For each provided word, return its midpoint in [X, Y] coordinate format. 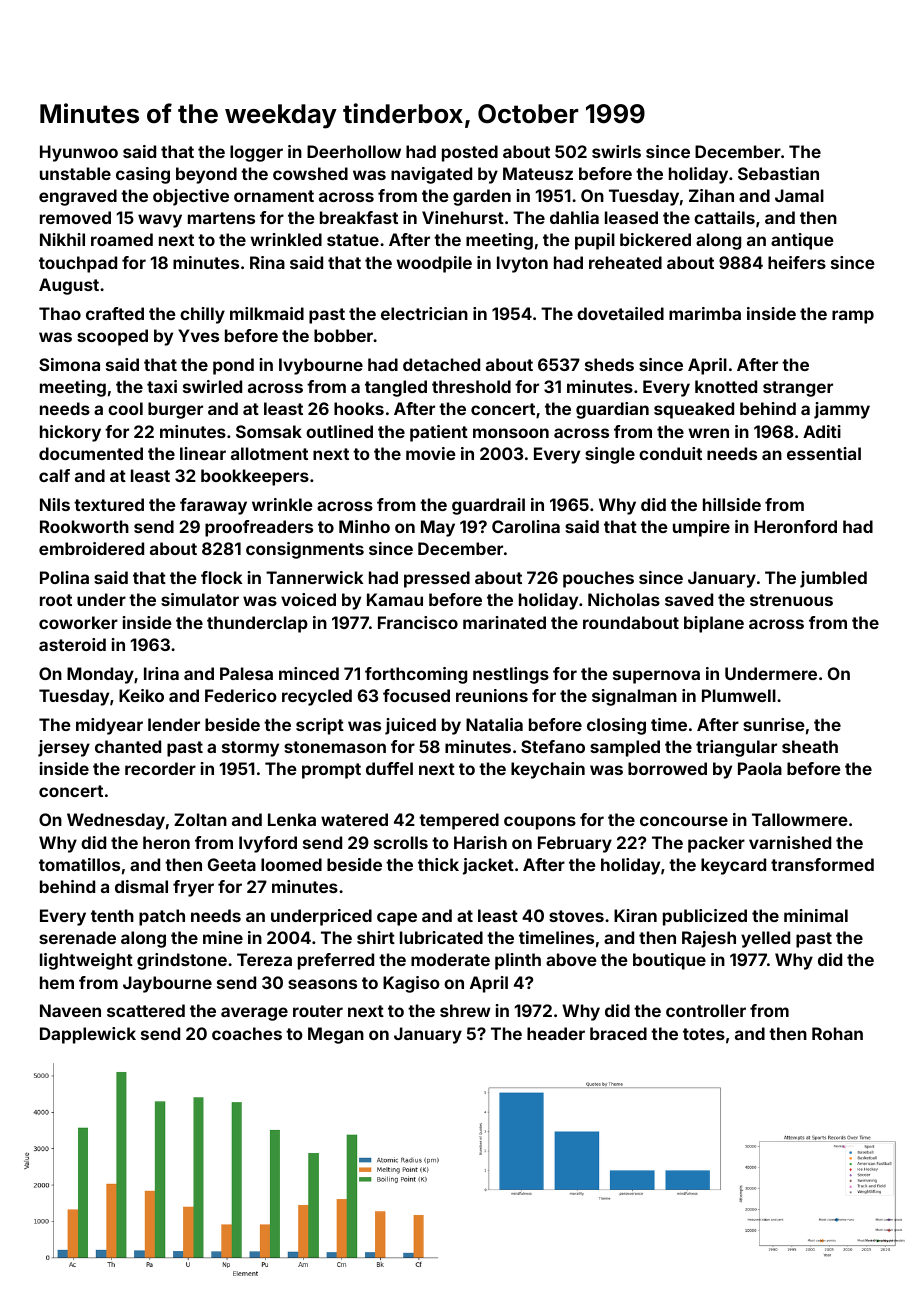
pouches [598, 579]
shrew [465, 1010]
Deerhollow [354, 151]
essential [824, 453]
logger [256, 153]
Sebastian [778, 173]
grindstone [182, 961]
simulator [200, 599]
